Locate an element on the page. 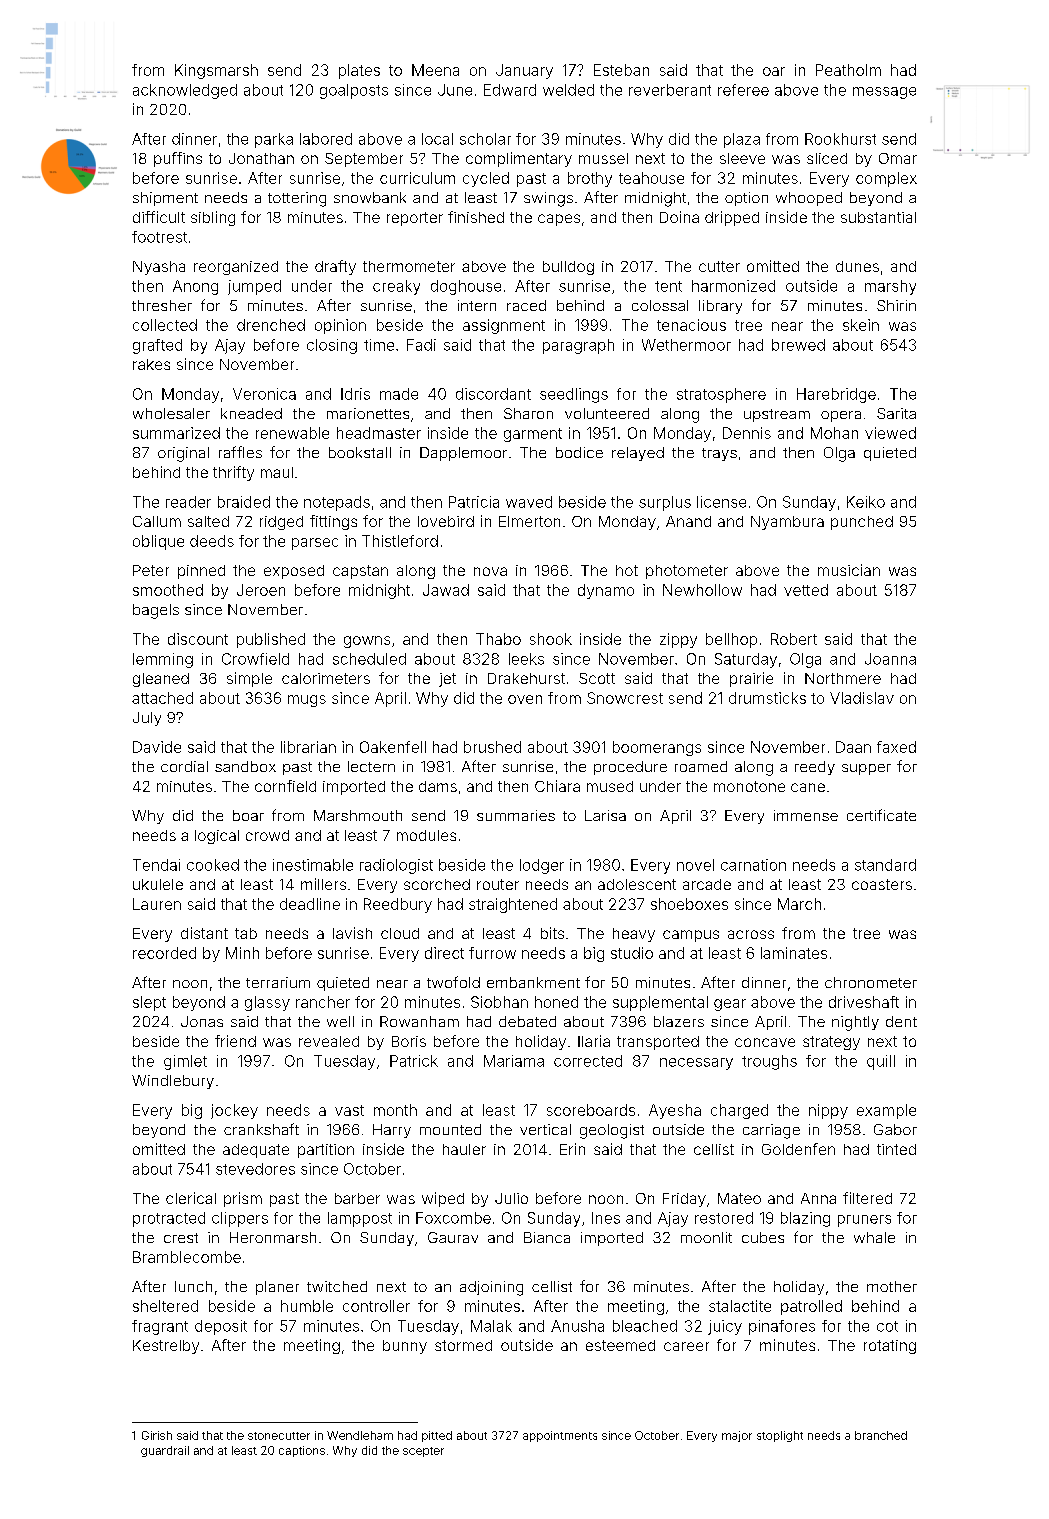 This document has width=1049, height=1519. captions is located at coordinates (302, 1451).
